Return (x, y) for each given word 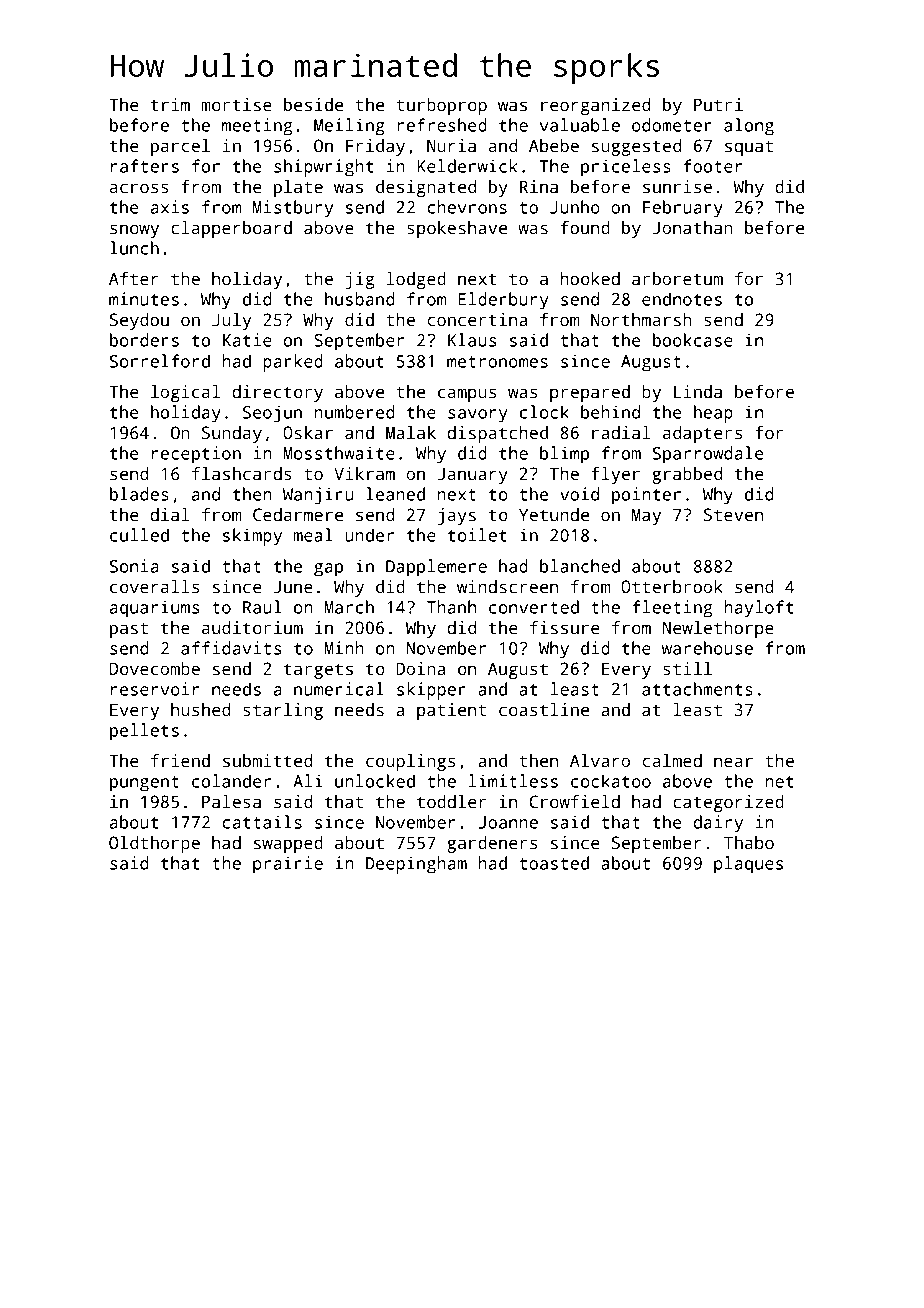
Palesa (231, 802)
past (129, 630)
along (749, 127)
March (349, 607)
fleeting (672, 609)
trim (170, 105)
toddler (451, 802)
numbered (355, 412)
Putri (718, 105)
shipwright (323, 168)
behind (610, 412)
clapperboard (231, 229)
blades (139, 494)
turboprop (441, 106)
